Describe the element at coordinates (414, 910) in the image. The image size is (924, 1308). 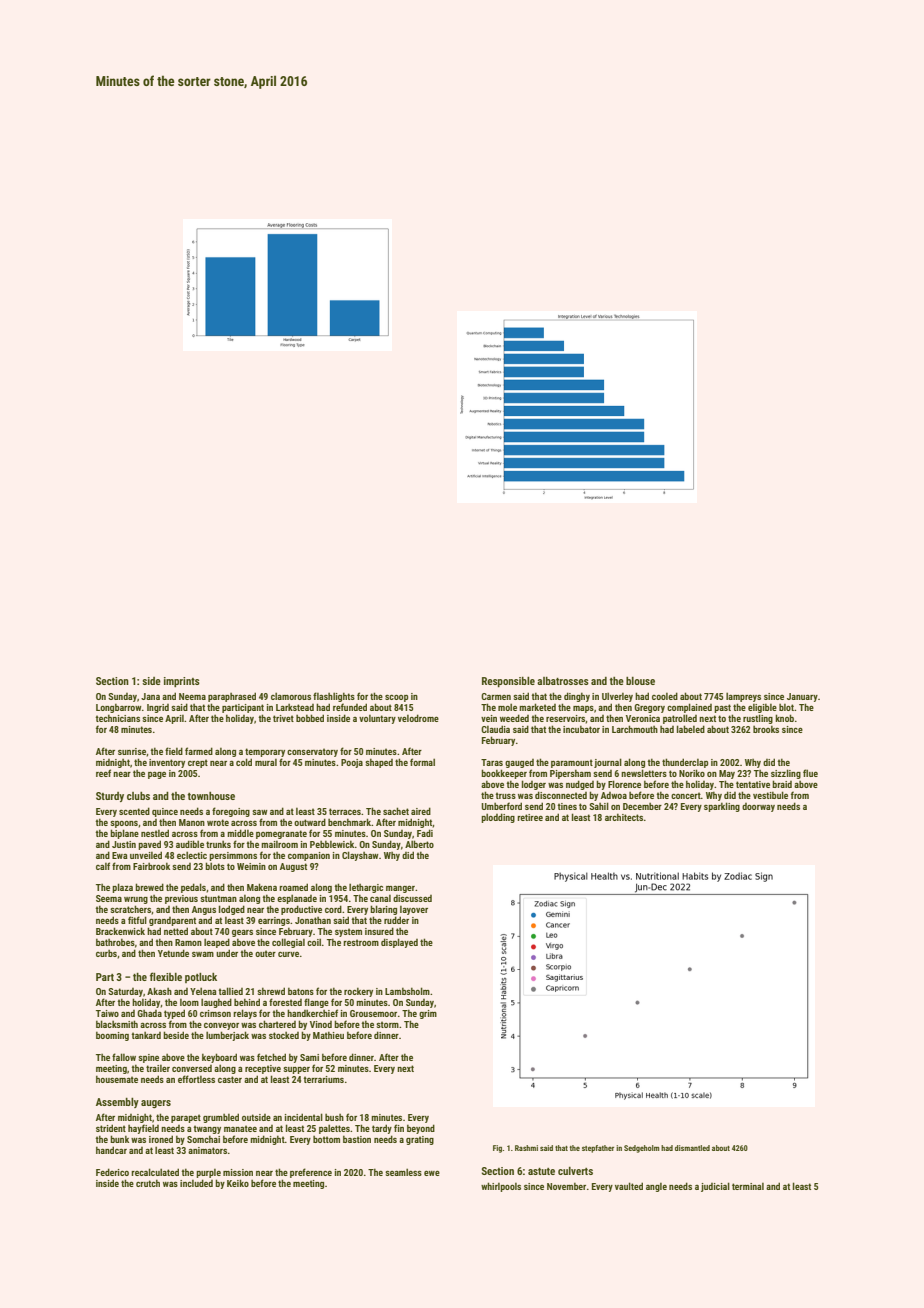
I see `layover` at that location.
